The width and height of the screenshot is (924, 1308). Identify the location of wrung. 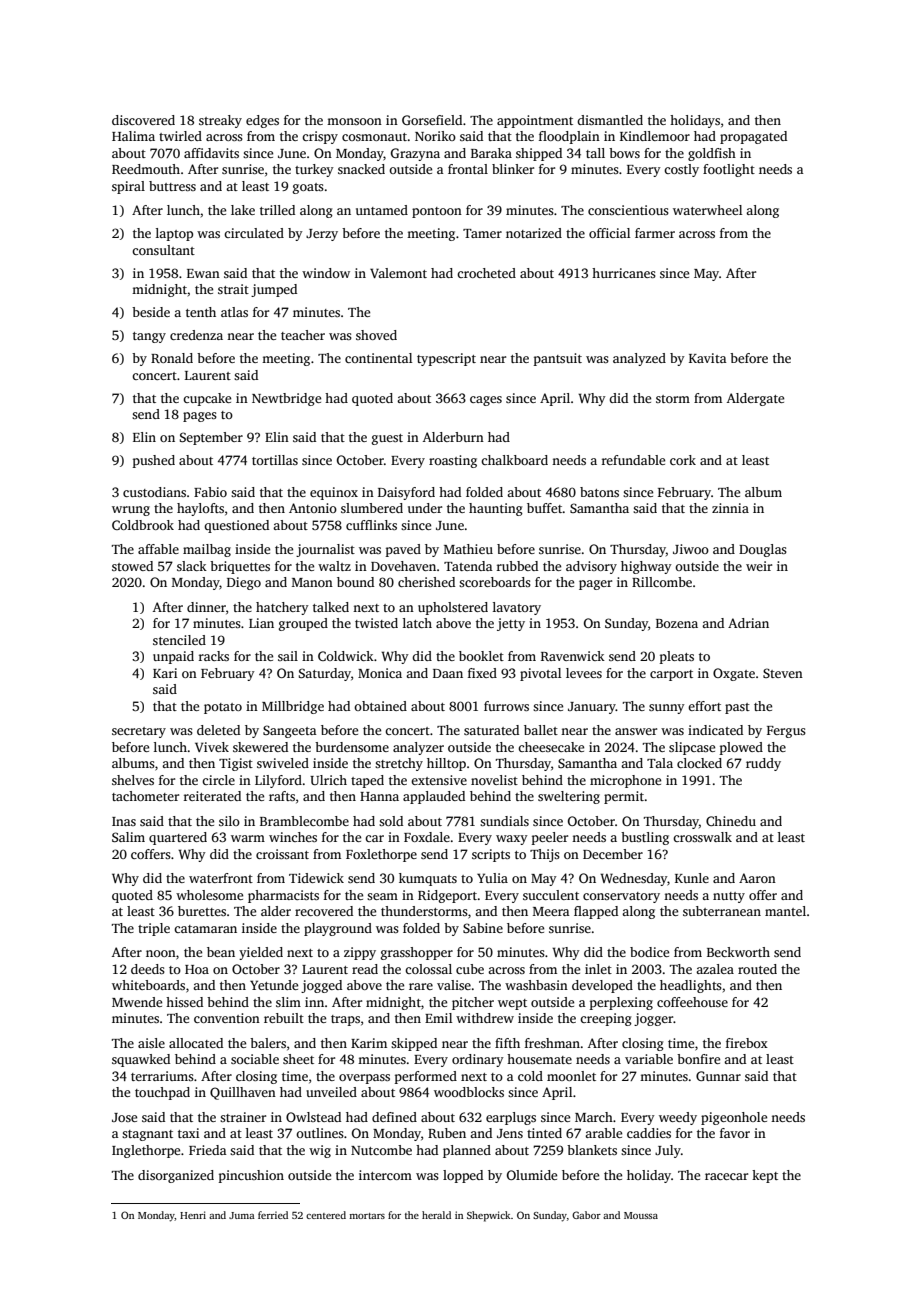
(131, 511).
